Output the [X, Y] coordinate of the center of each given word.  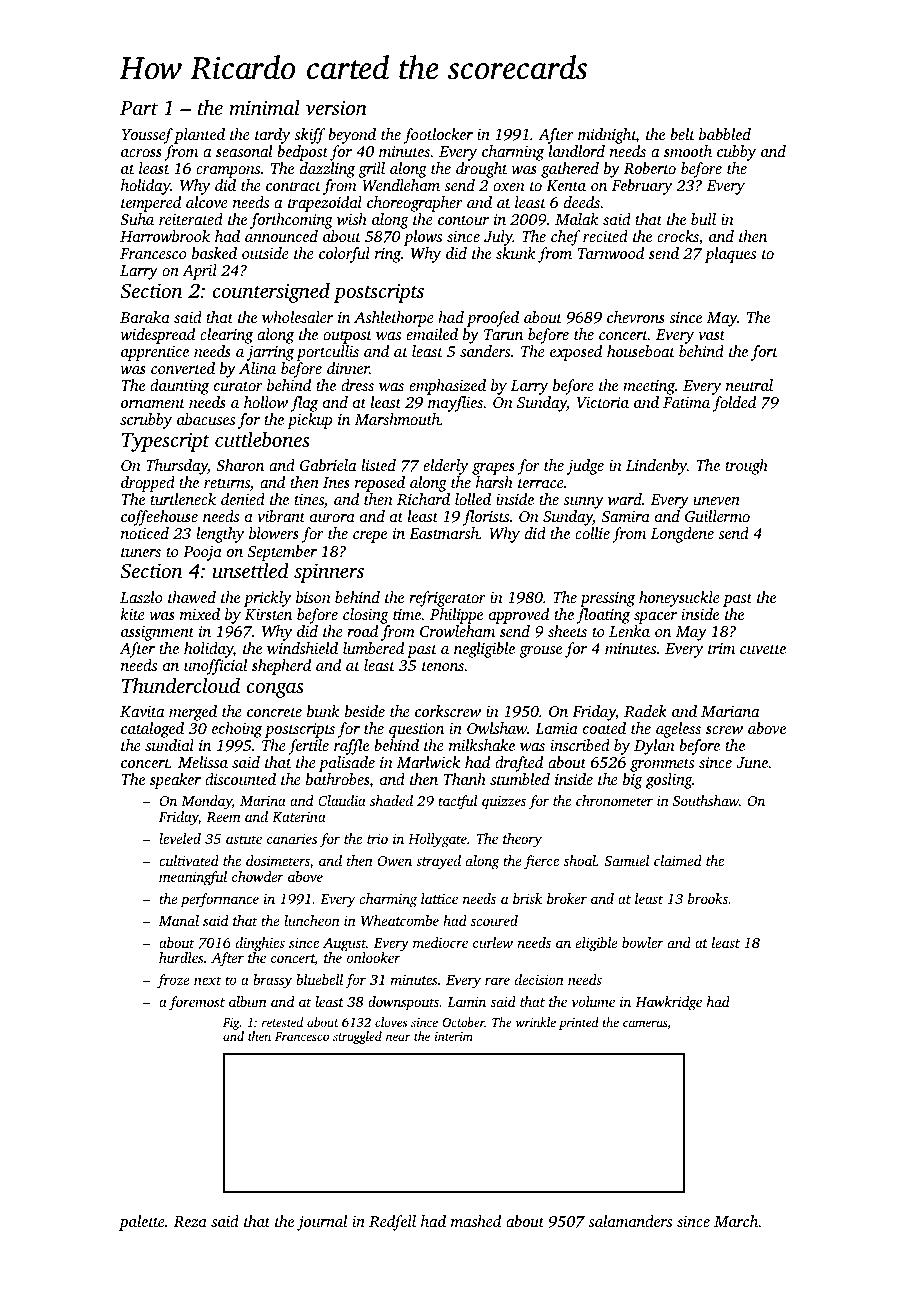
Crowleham [457, 631]
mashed [476, 1221]
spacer [655, 618]
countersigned [271, 293]
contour [463, 220]
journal [322, 1223]
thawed [192, 597]
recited [605, 236]
